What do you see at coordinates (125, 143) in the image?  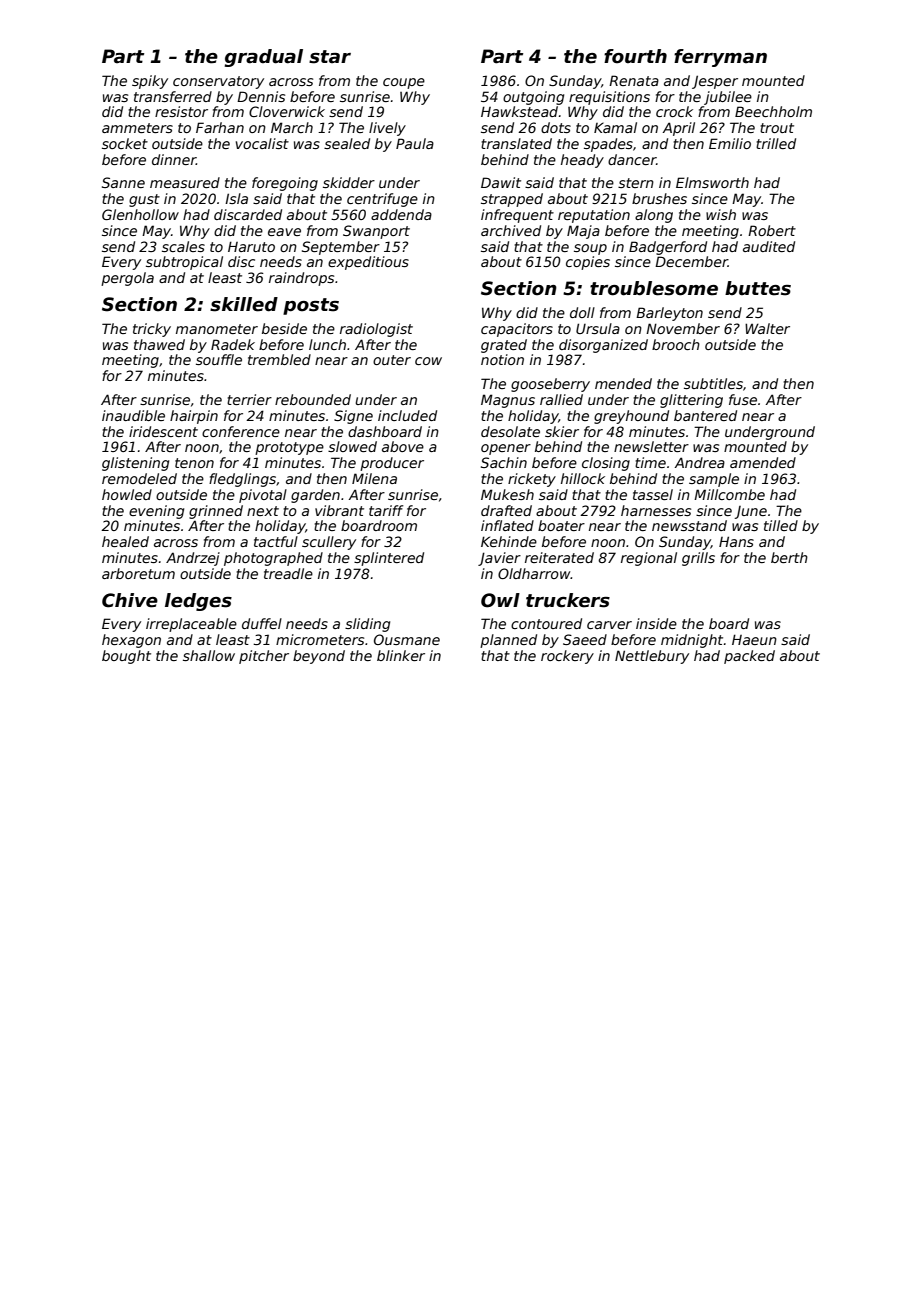 I see `socket` at bounding box center [125, 143].
